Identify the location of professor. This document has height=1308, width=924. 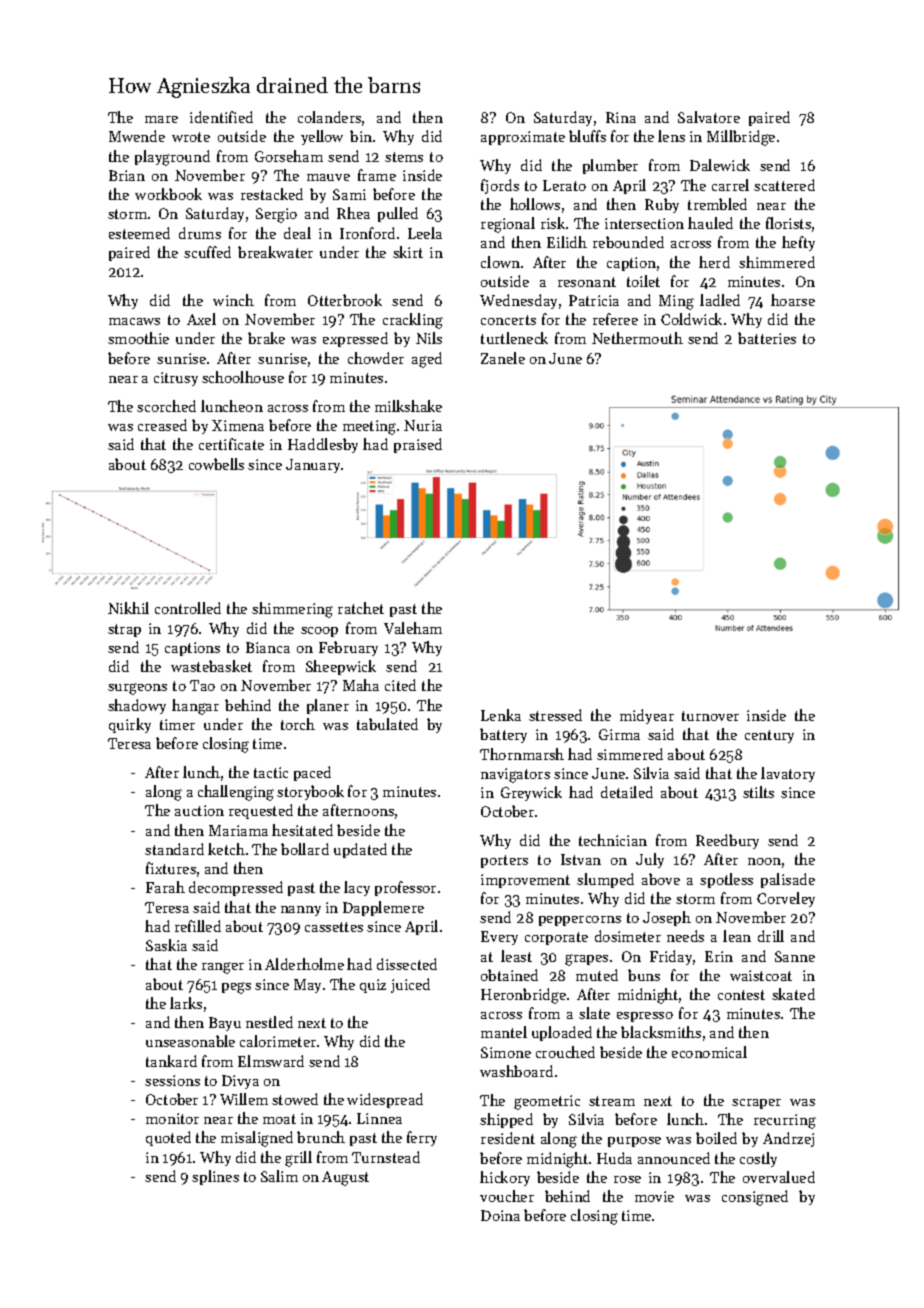
(405, 888).
